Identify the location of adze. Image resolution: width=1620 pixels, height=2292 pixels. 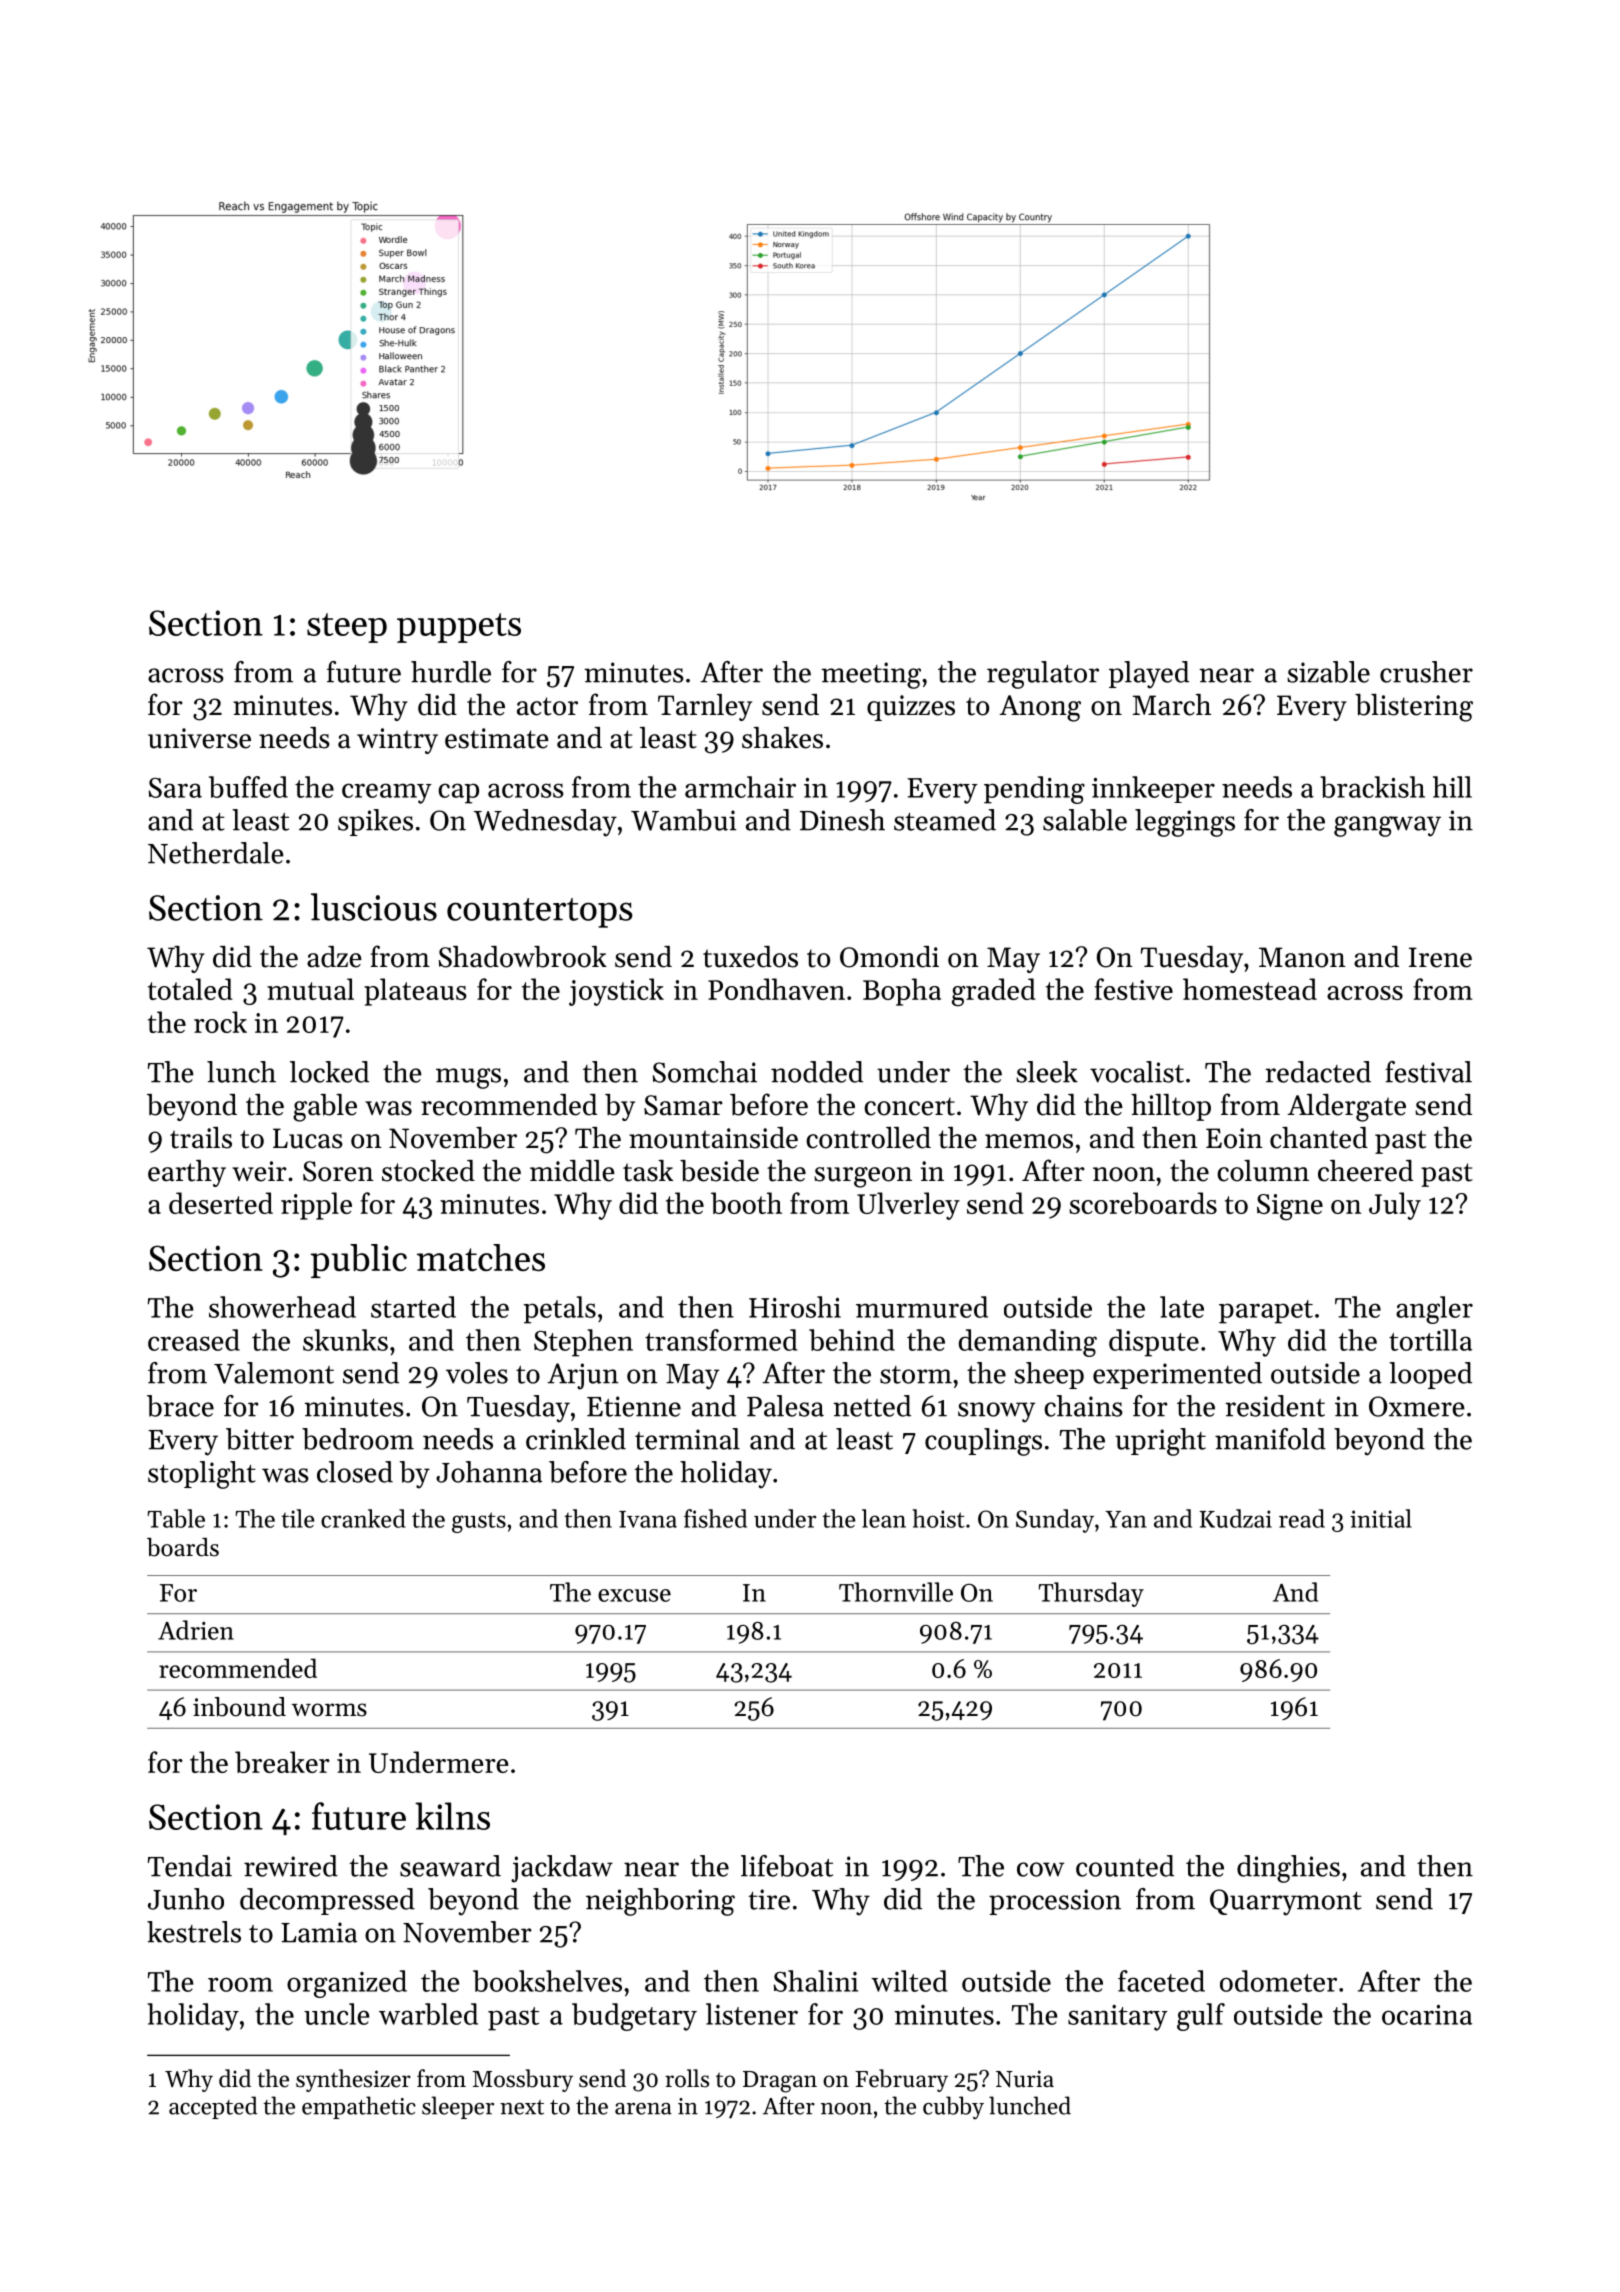
(334, 957).
